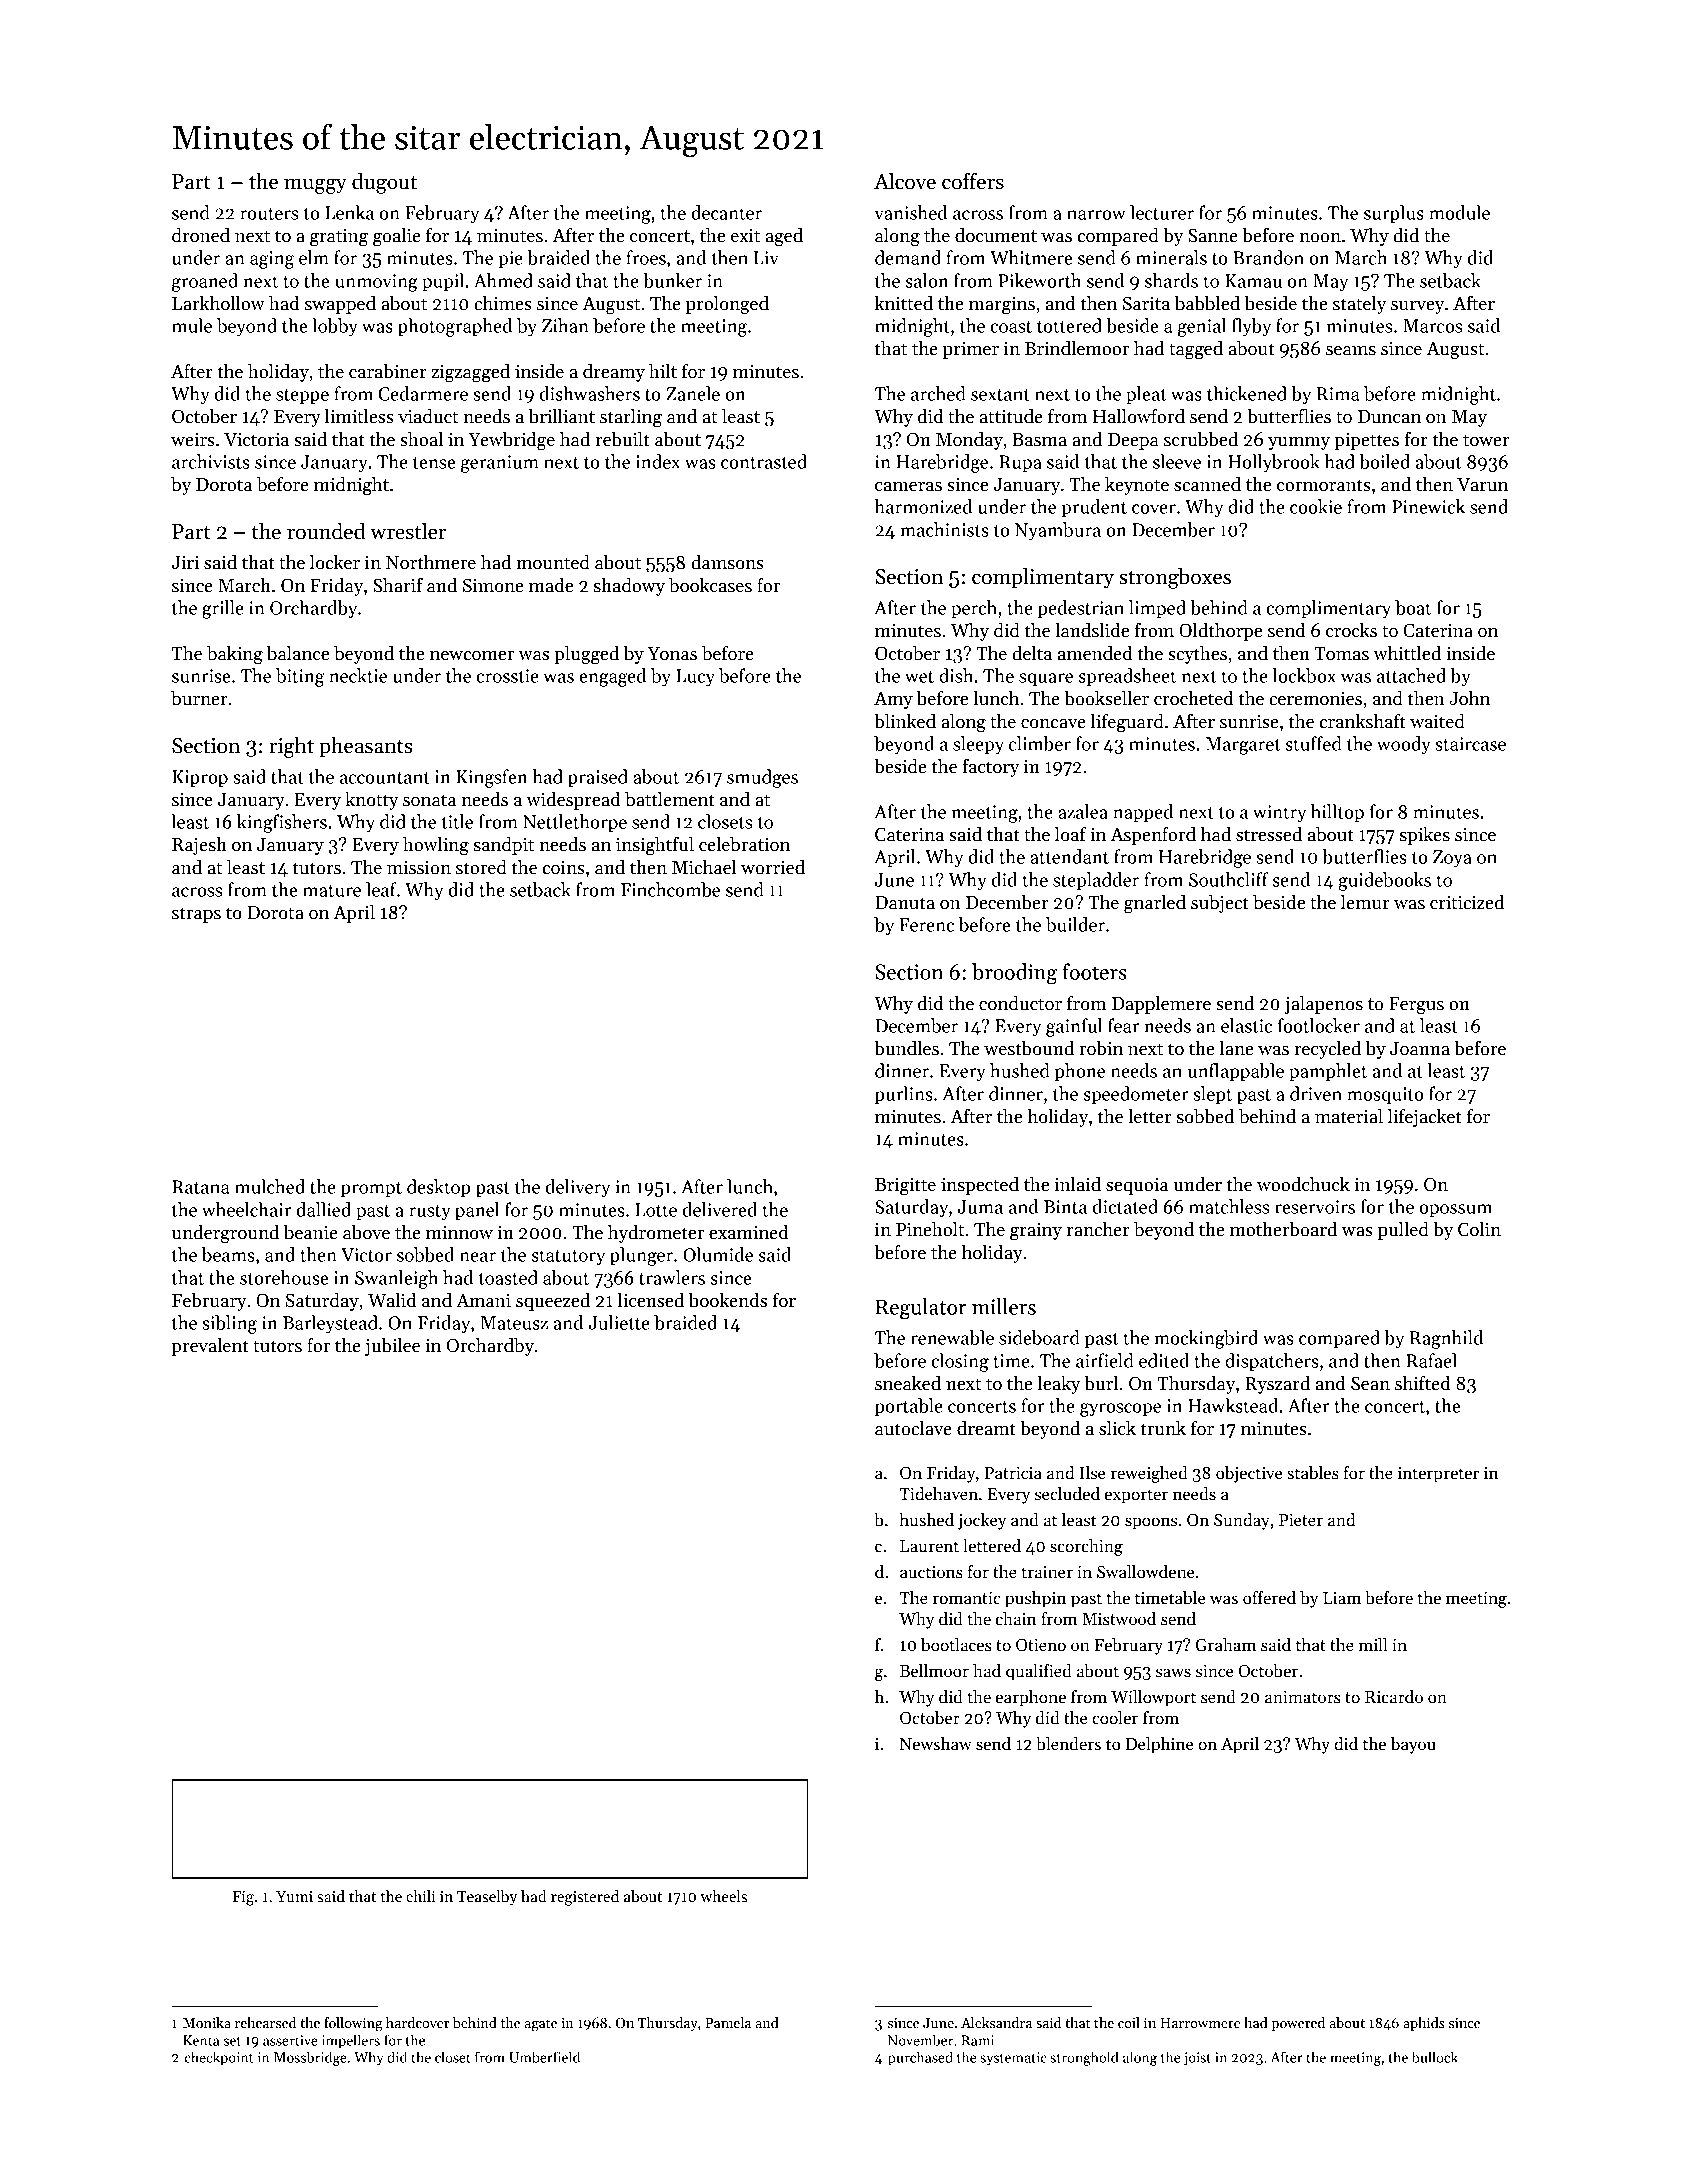 This screenshot has height=2178, width=1683. Describe the element at coordinates (1459, 212) in the screenshot. I see `module` at that location.
